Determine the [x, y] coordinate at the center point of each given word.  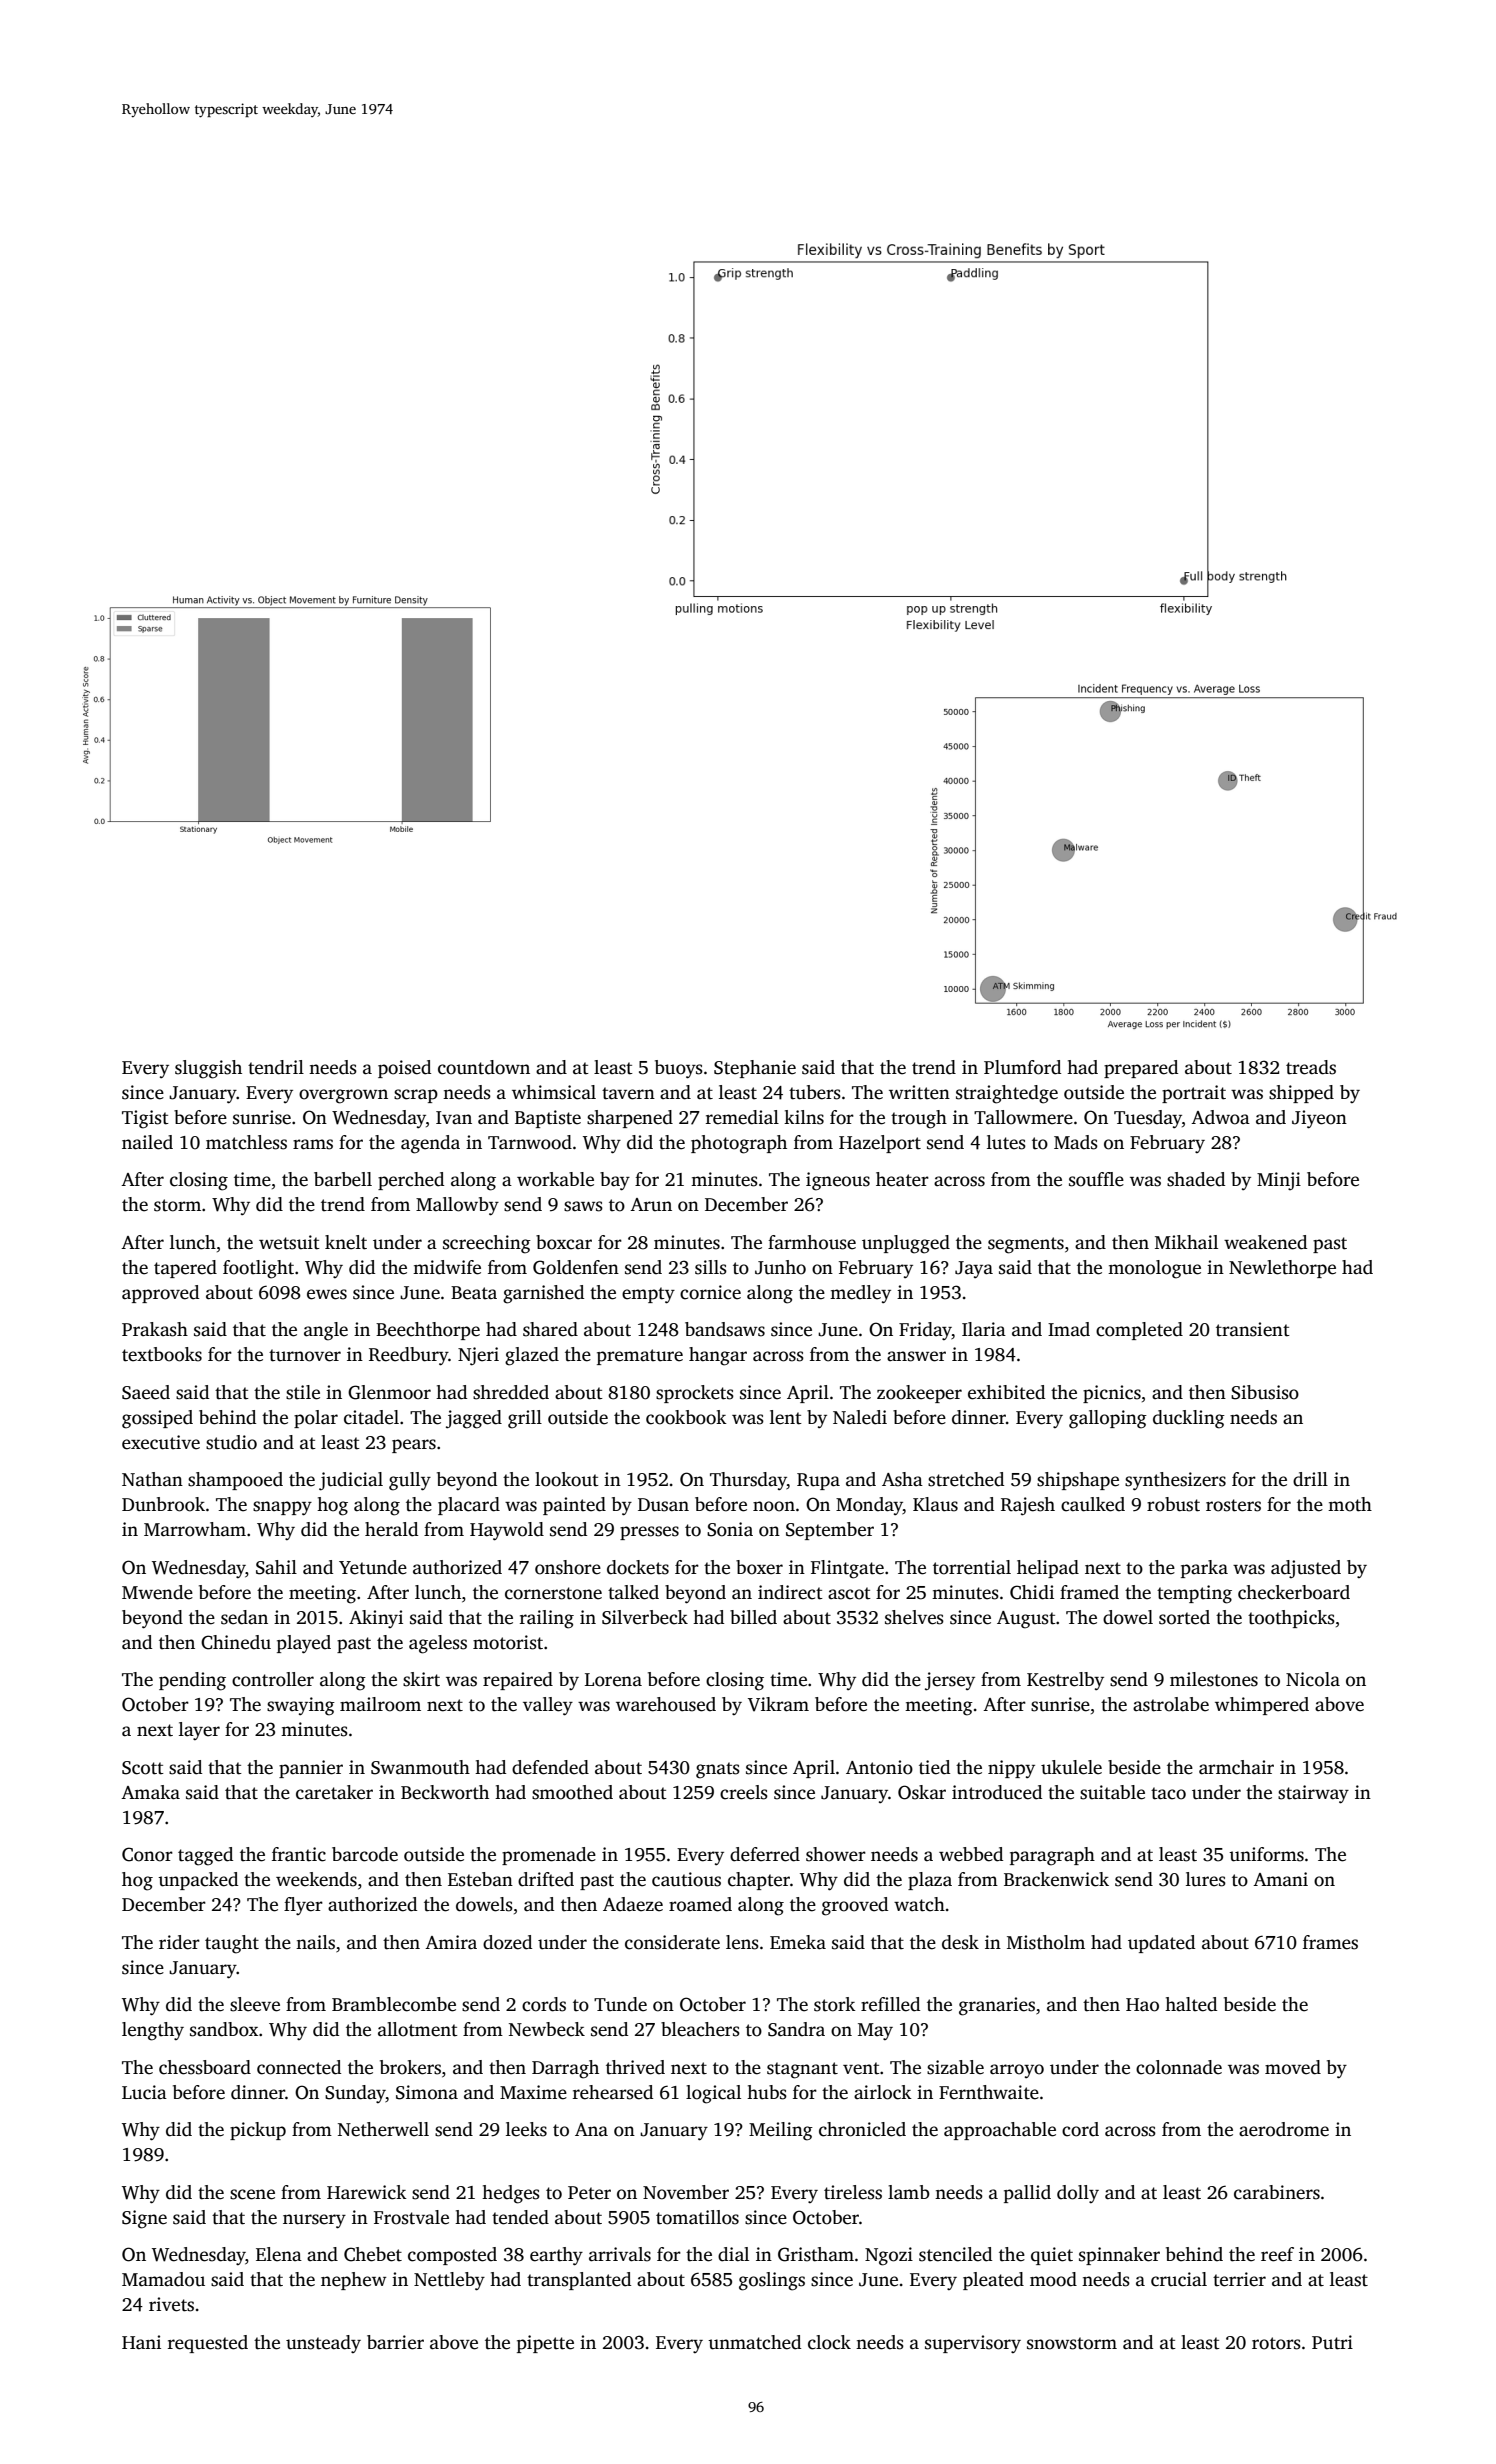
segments [1026, 1245]
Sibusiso [1265, 1392]
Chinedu [236, 1642]
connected [299, 2067]
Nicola [1313, 1679]
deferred [765, 1854]
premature [640, 1357]
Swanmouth [420, 1767]
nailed [147, 1142]
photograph [739, 1144]
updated [1161, 1944]
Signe [144, 2219]
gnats [718, 1770]
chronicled [862, 2129]
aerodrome [1284, 2129]
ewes [327, 1294]
